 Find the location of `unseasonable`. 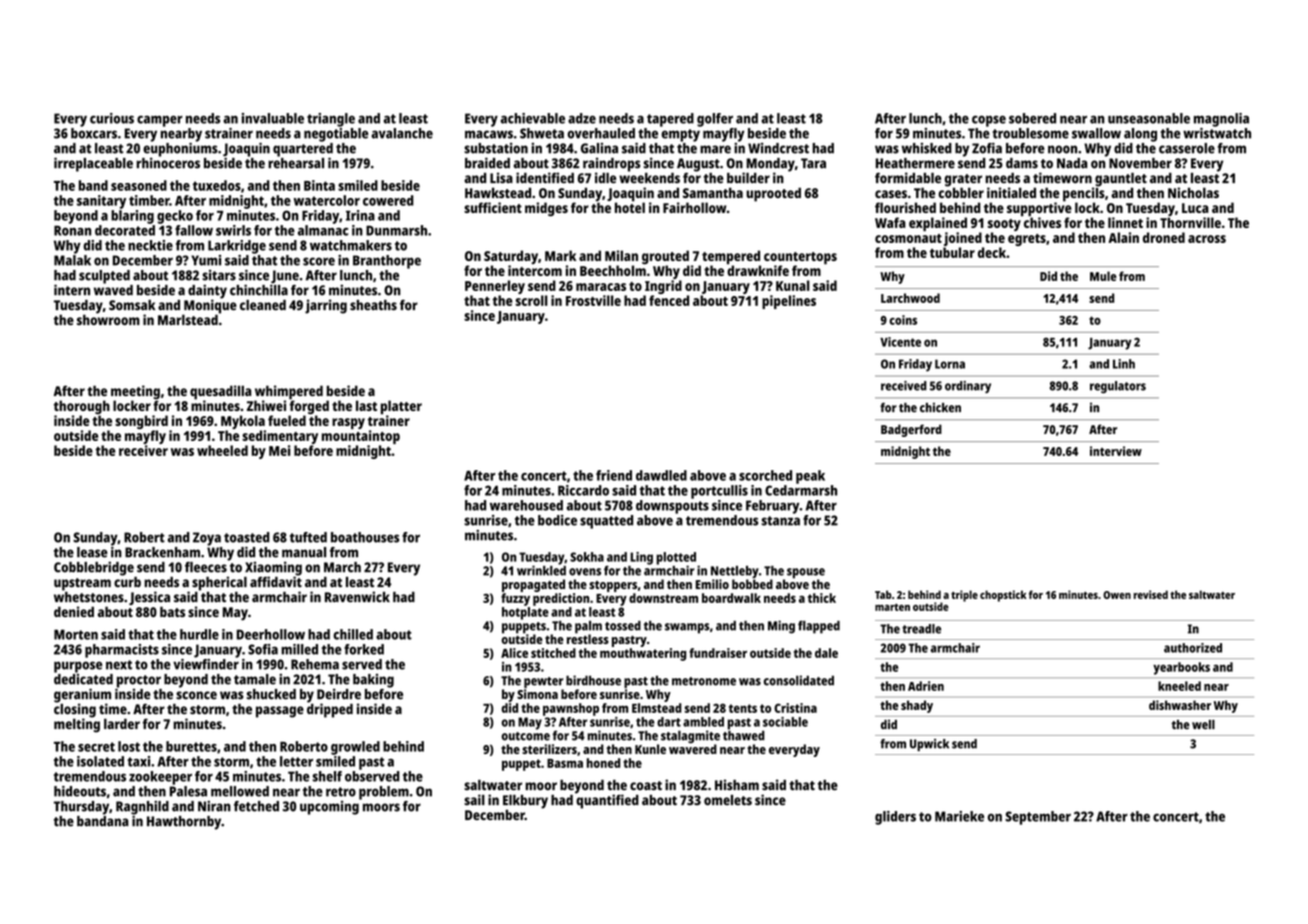

unseasonable is located at coordinates (1149, 118).
